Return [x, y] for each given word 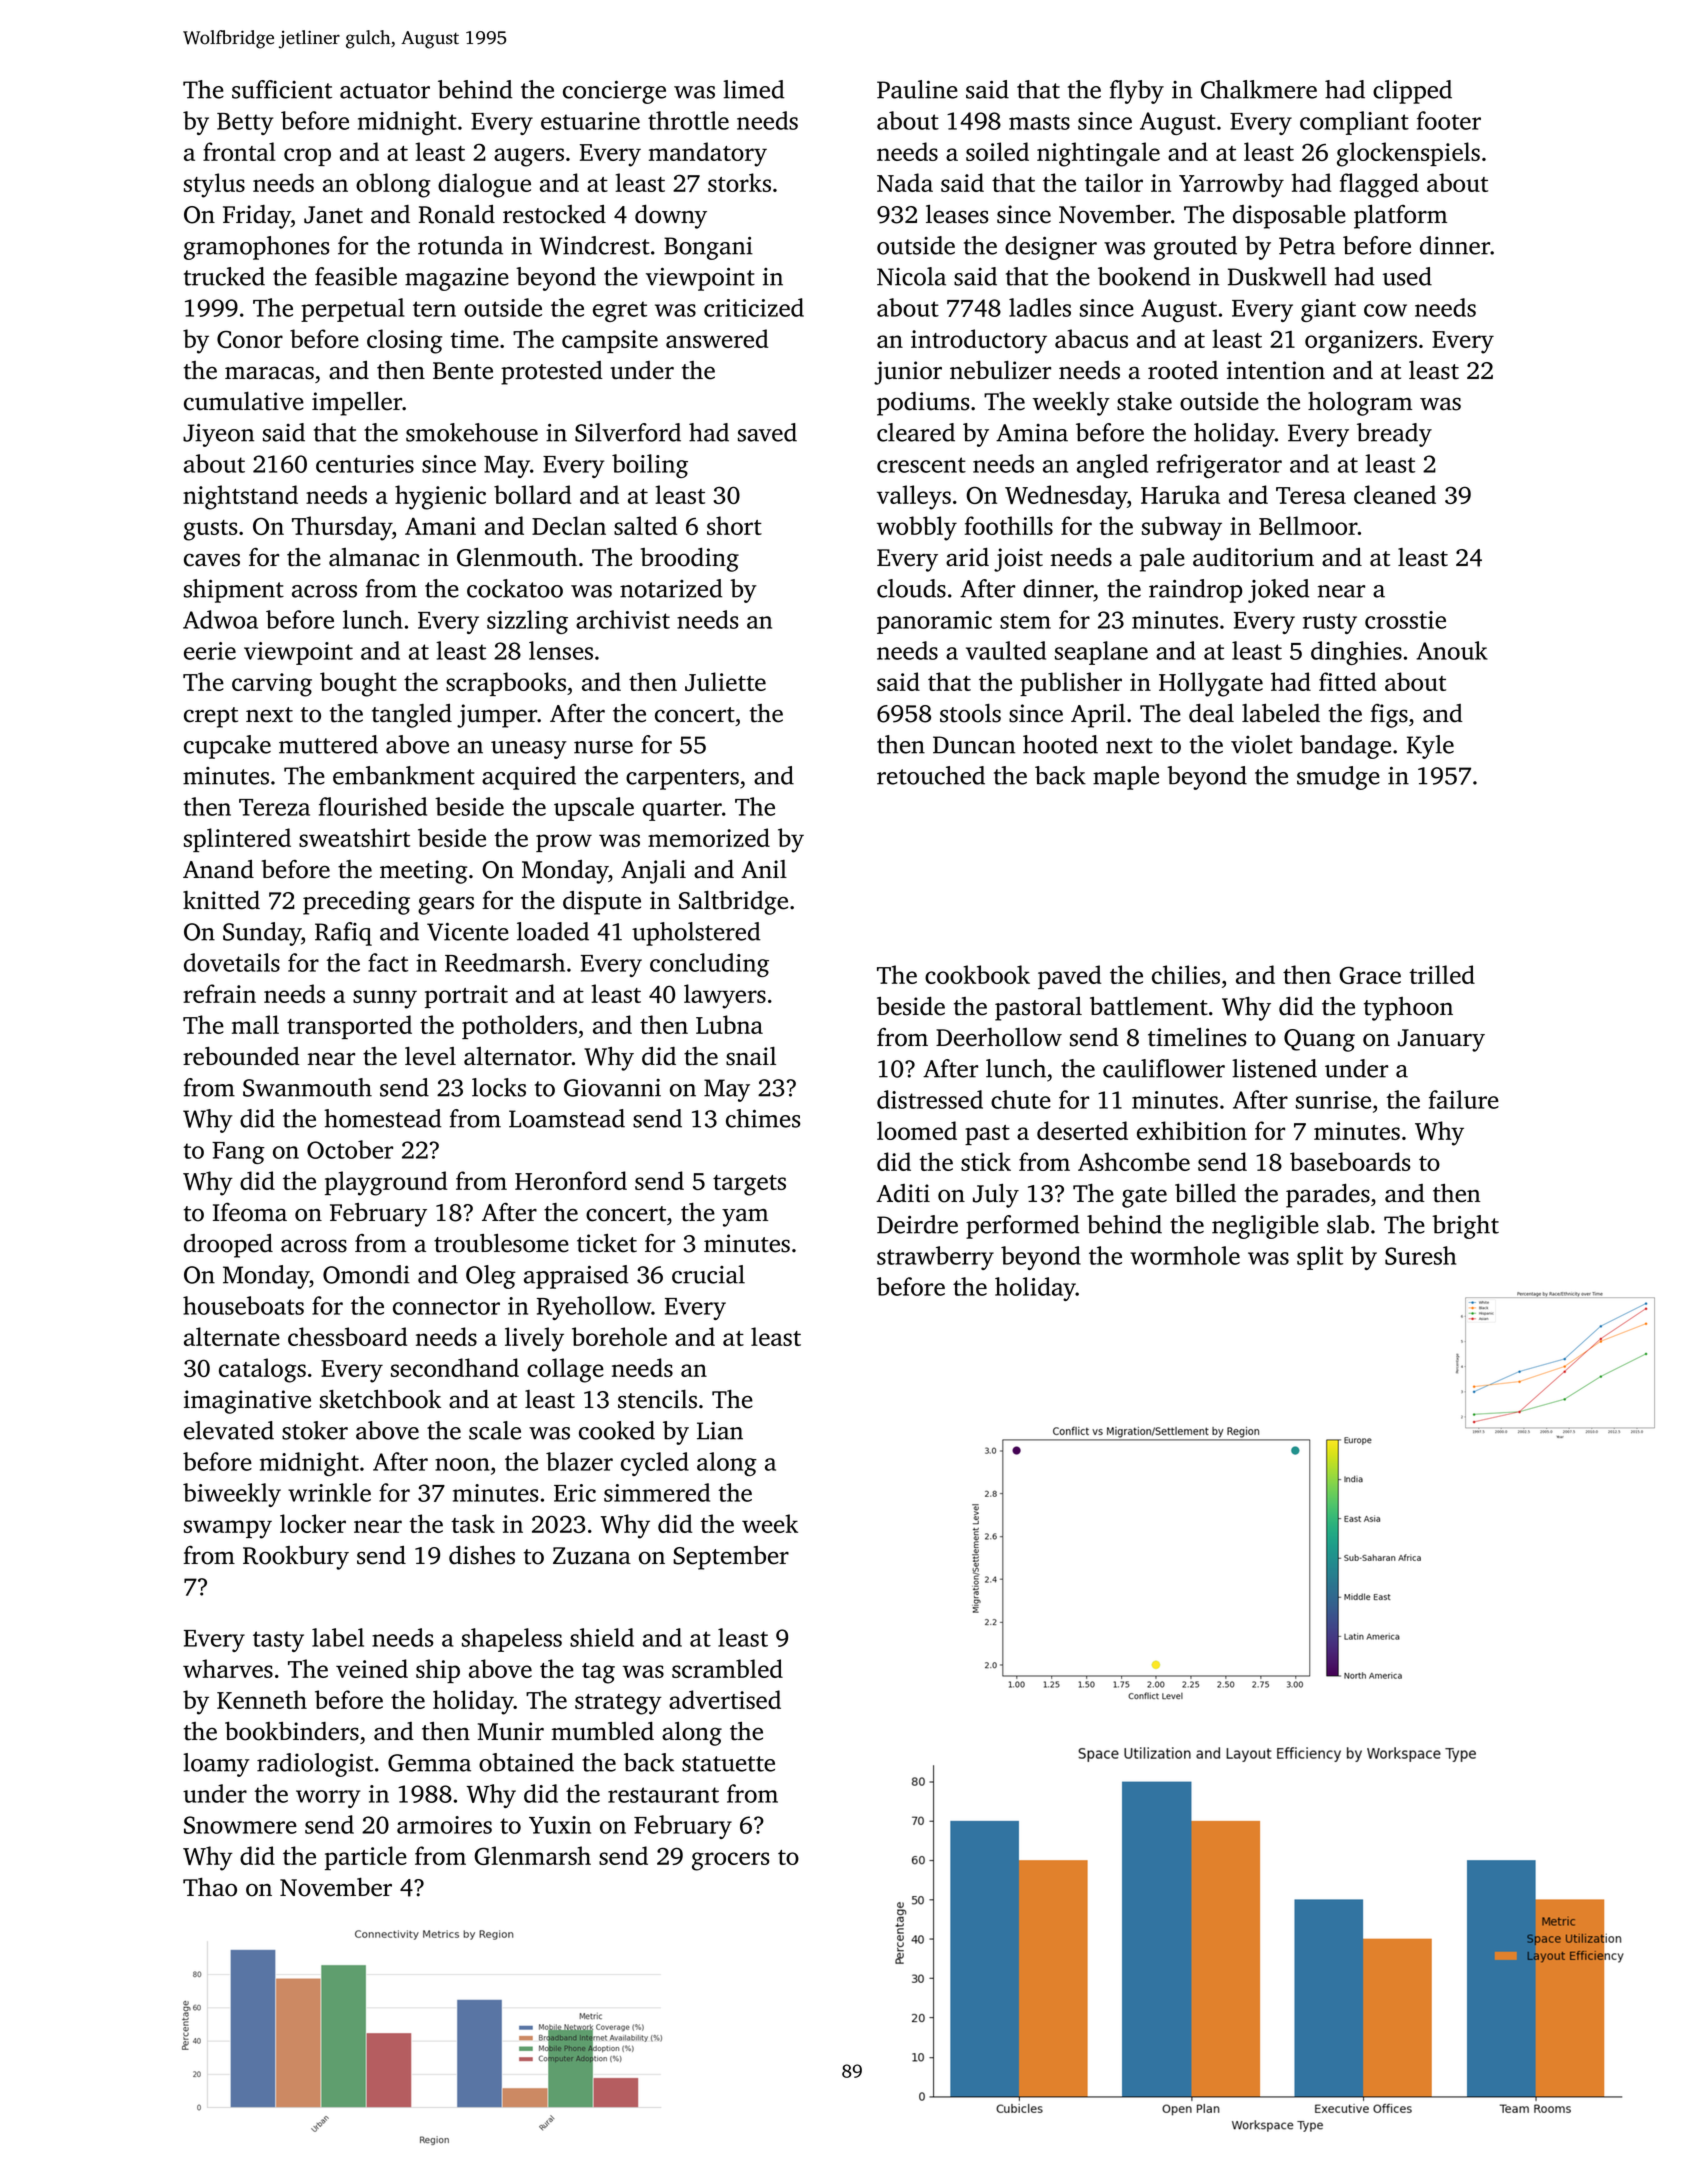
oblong [393, 185]
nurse [603, 747]
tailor [1114, 182]
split [1320, 1258]
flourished [373, 806]
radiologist [315, 1765]
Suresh [1420, 1255]
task [473, 1523]
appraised [576, 1277]
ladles [1040, 307]
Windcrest [595, 245]
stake [1144, 401]
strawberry [935, 1258]
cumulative [244, 401]
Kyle [1430, 747]
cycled [655, 1464]
